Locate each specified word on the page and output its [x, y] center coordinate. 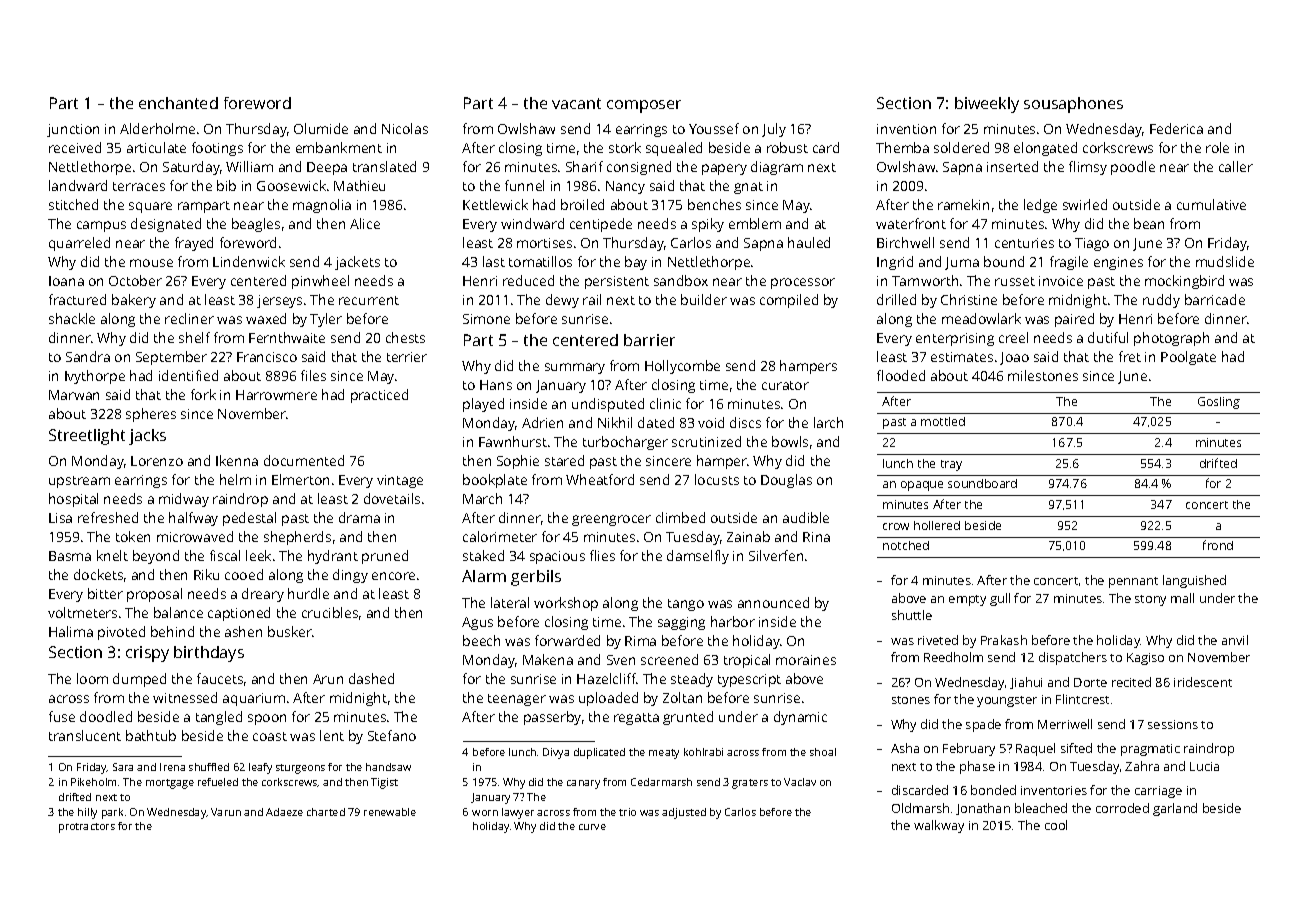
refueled [218, 782]
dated [656, 422]
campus [101, 226]
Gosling [1219, 403]
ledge [1040, 206]
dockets [98, 574]
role [1217, 147]
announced [773, 602]
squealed [674, 149]
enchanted [178, 103]
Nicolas [405, 128]
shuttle [912, 615]
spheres [151, 415]
